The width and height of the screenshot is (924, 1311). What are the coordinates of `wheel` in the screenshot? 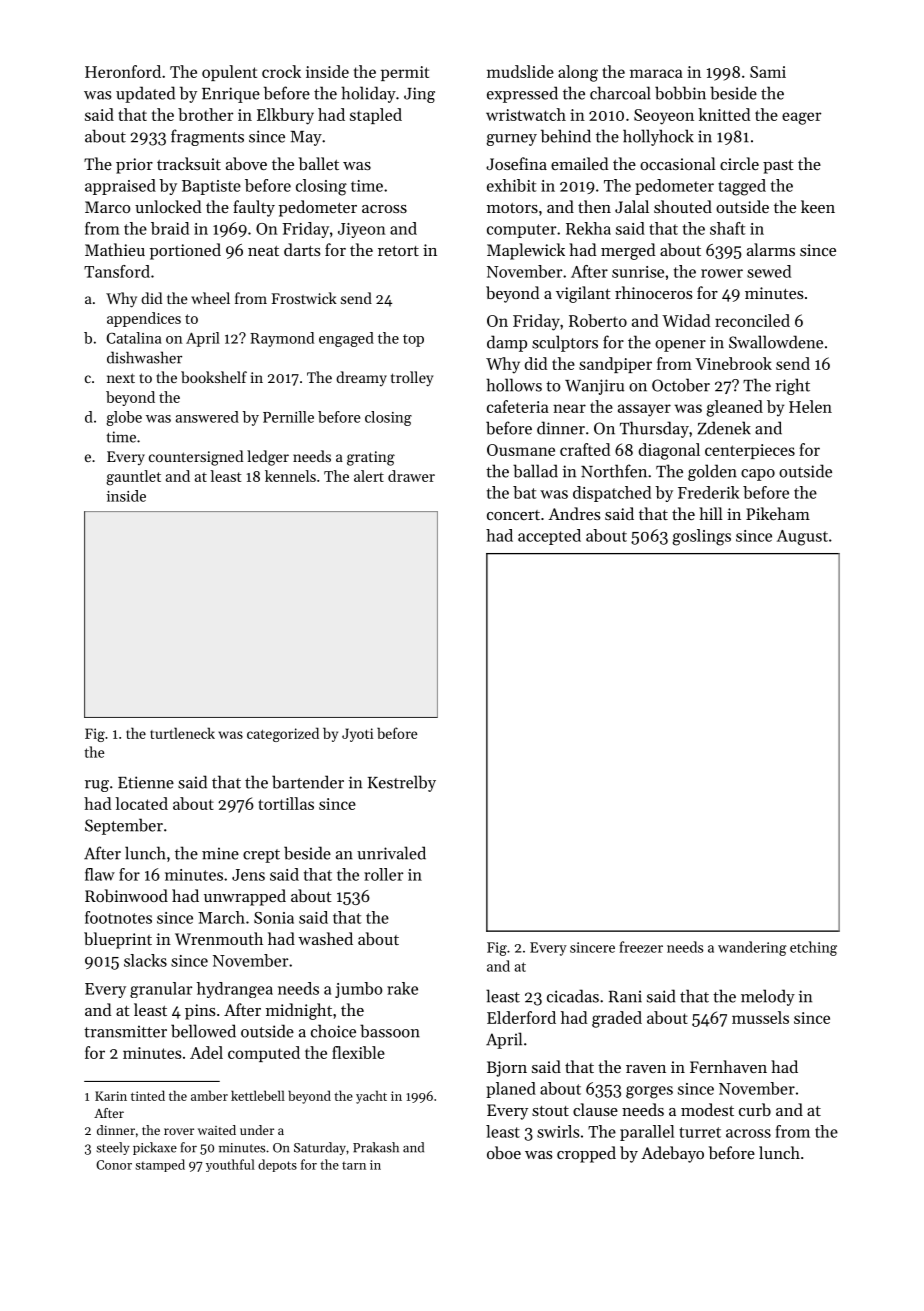 It's located at (210, 298).
